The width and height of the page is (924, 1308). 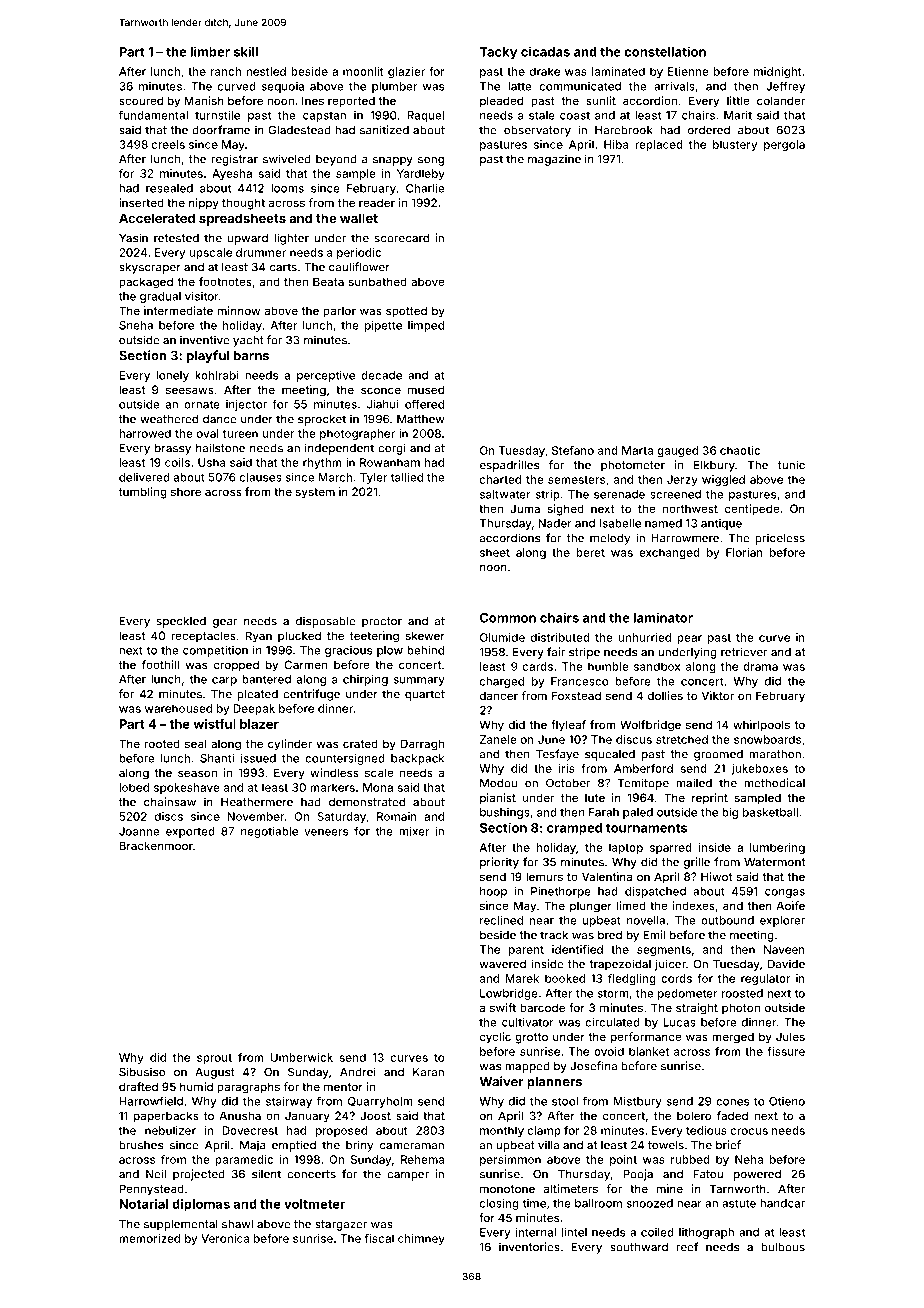 I want to click on ranch, so click(x=226, y=71).
